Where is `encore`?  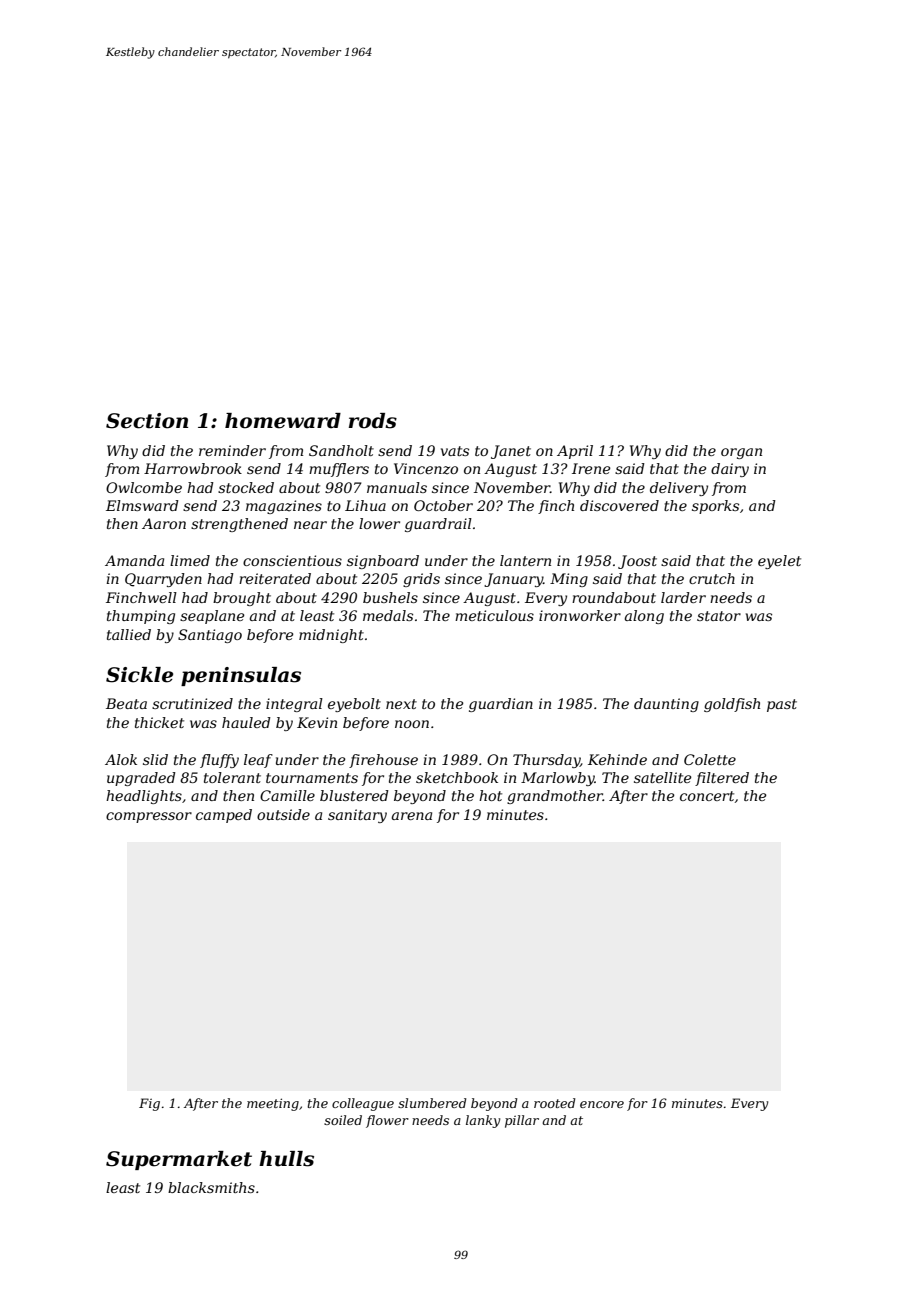 encore is located at coordinates (602, 1104).
